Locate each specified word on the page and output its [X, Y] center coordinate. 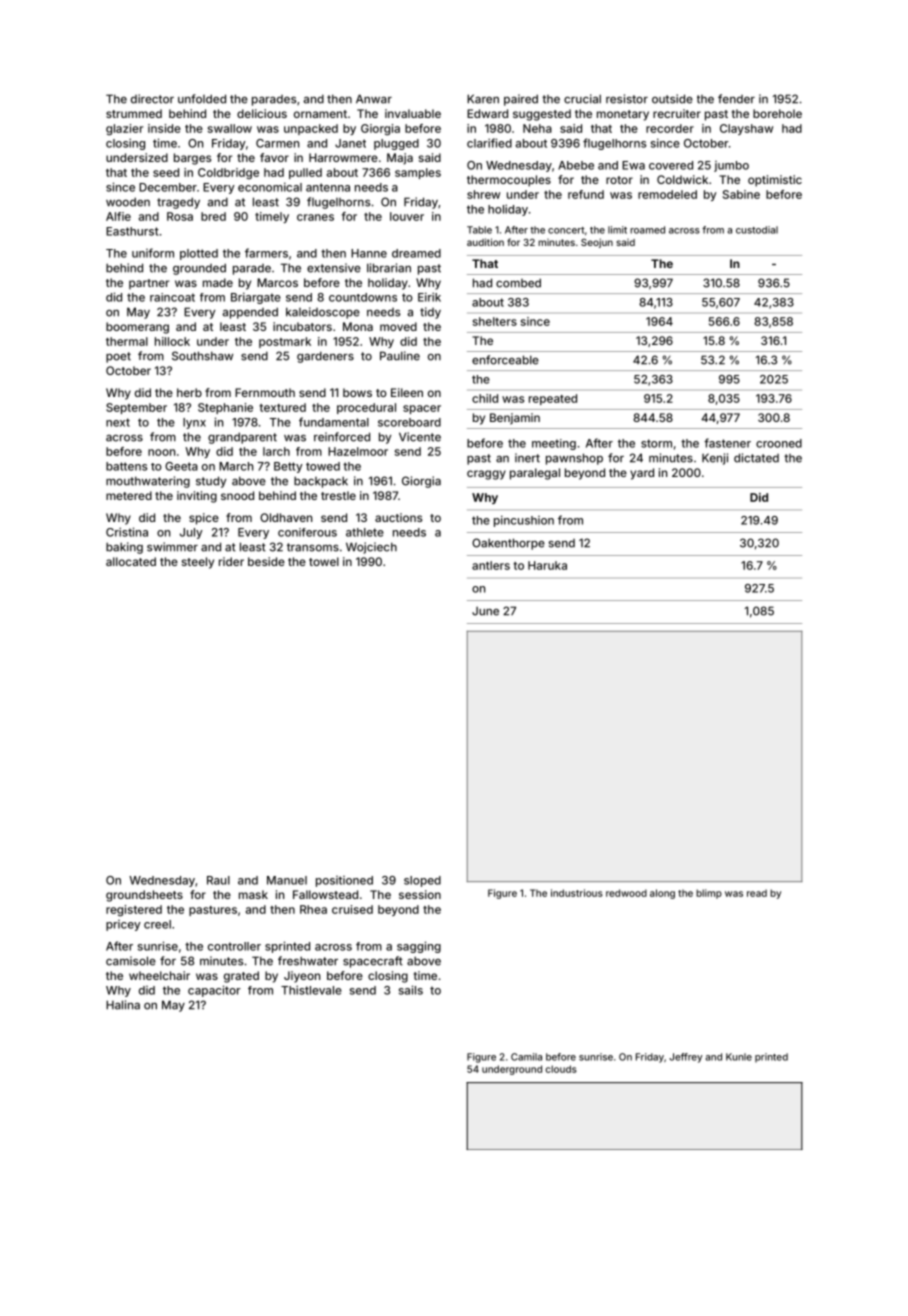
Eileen [407, 392]
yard [642, 474]
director [152, 99]
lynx [194, 423]
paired [521, 100]
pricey [123, 925]
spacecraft [373, 962]
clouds [561, 1069]
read [757, 893]
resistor [627, 99]
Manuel [287, 880]
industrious [577, 893]
